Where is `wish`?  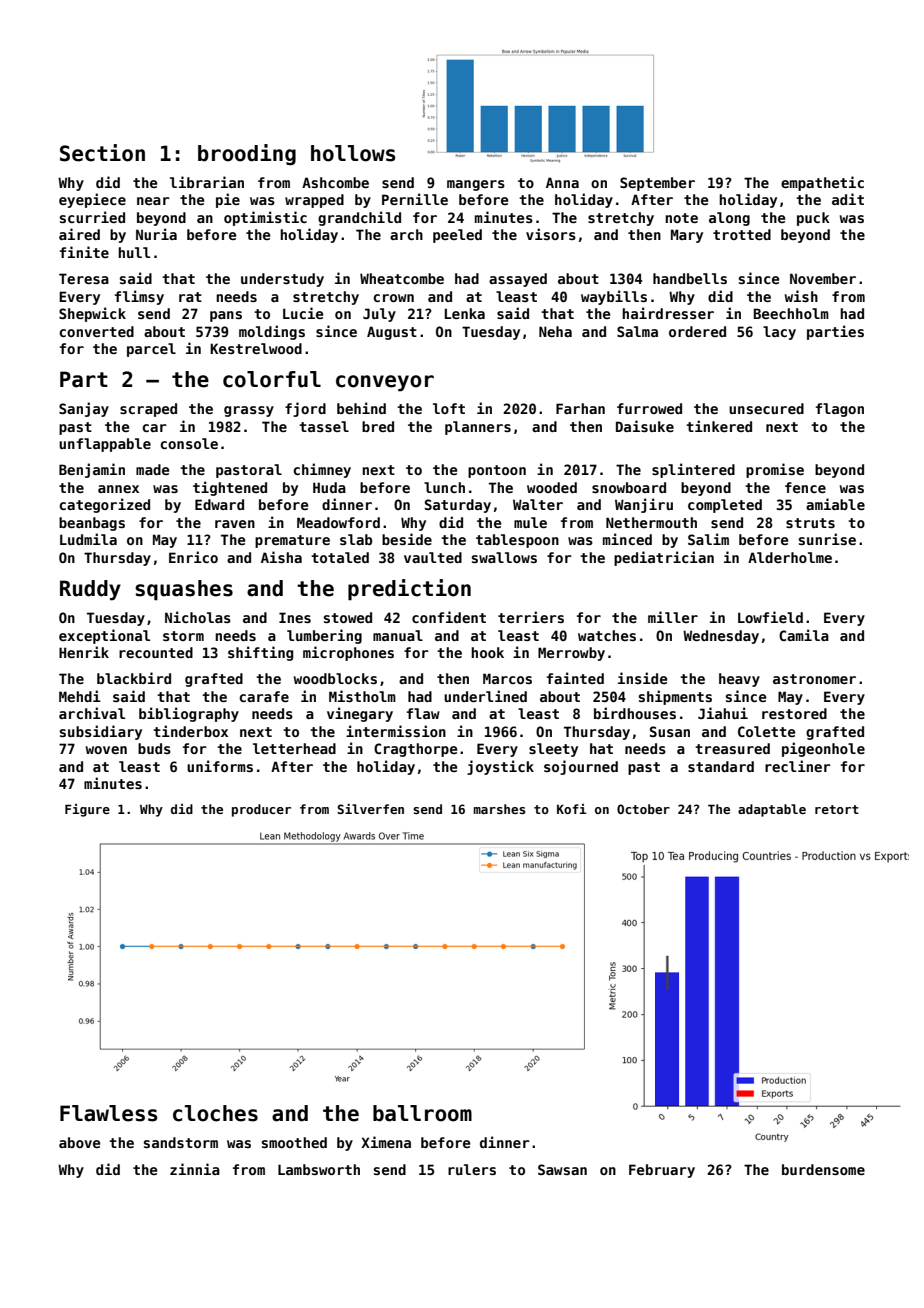
wish is located at coordinates (801, 296).
